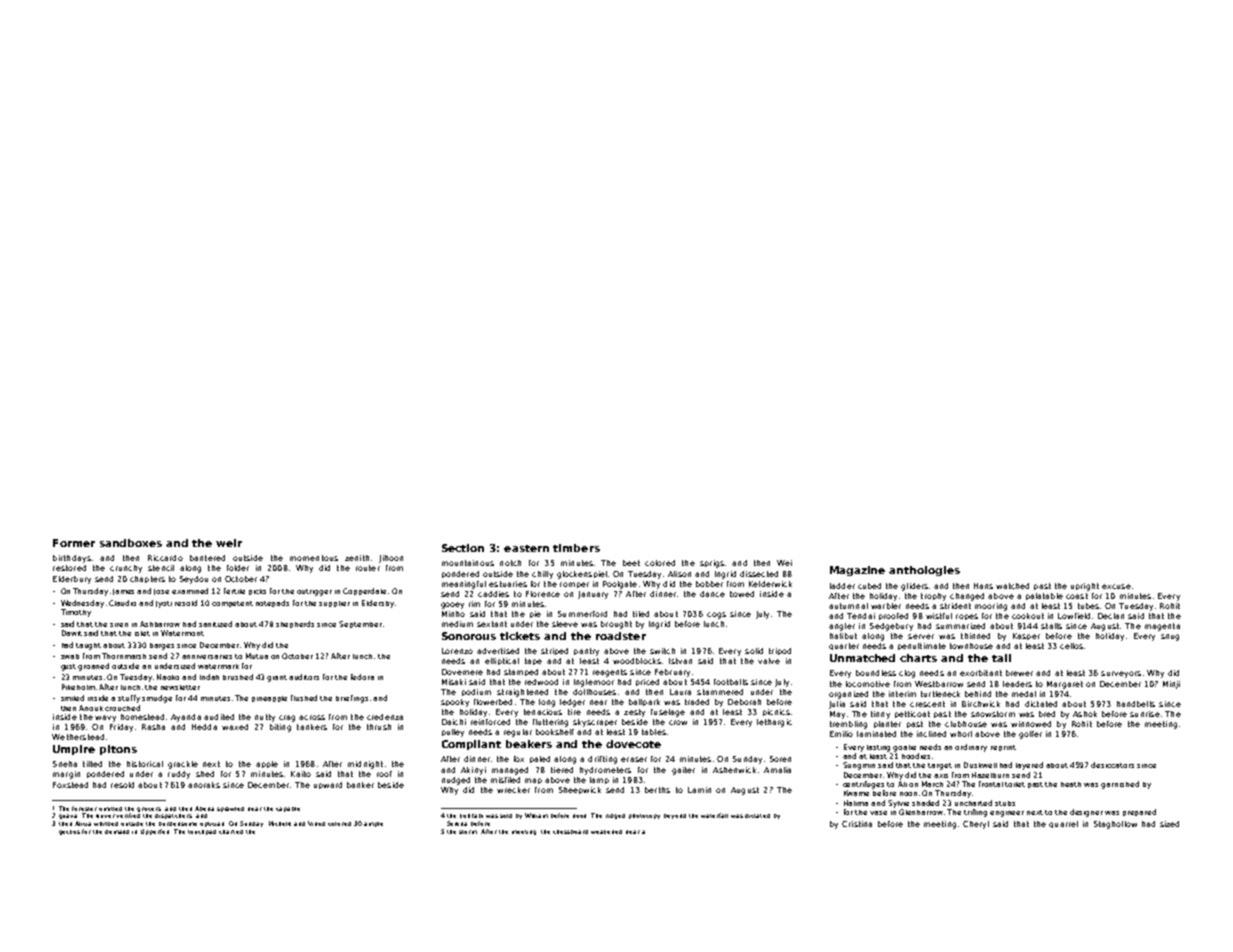 The width and height of the screenshot is (1233, 952). Describe the element at coordinates (74, 750) in the screenshot. I see `Umpire` at that location.
